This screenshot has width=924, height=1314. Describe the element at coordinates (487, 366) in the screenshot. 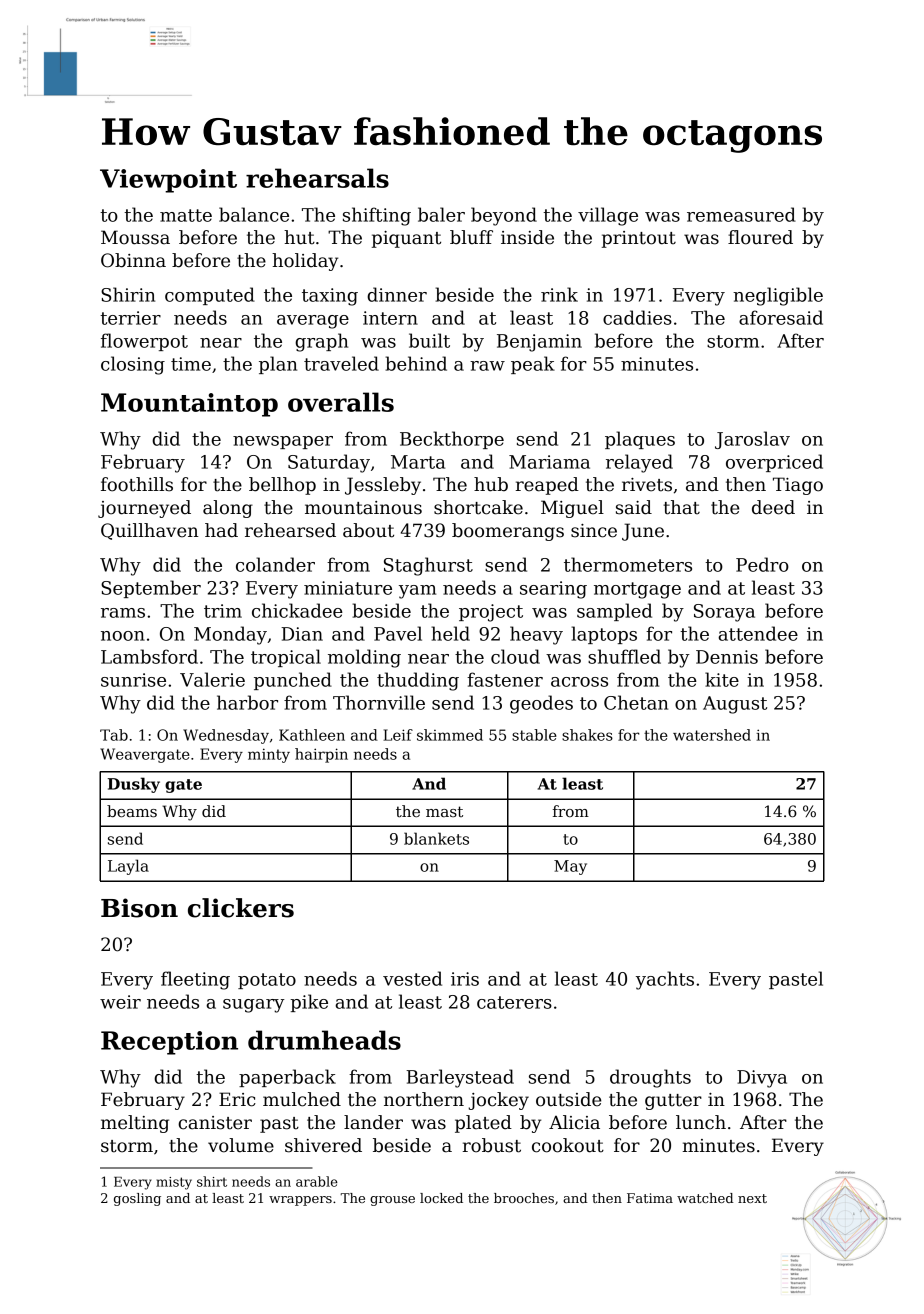

I see `raw` at that location.
